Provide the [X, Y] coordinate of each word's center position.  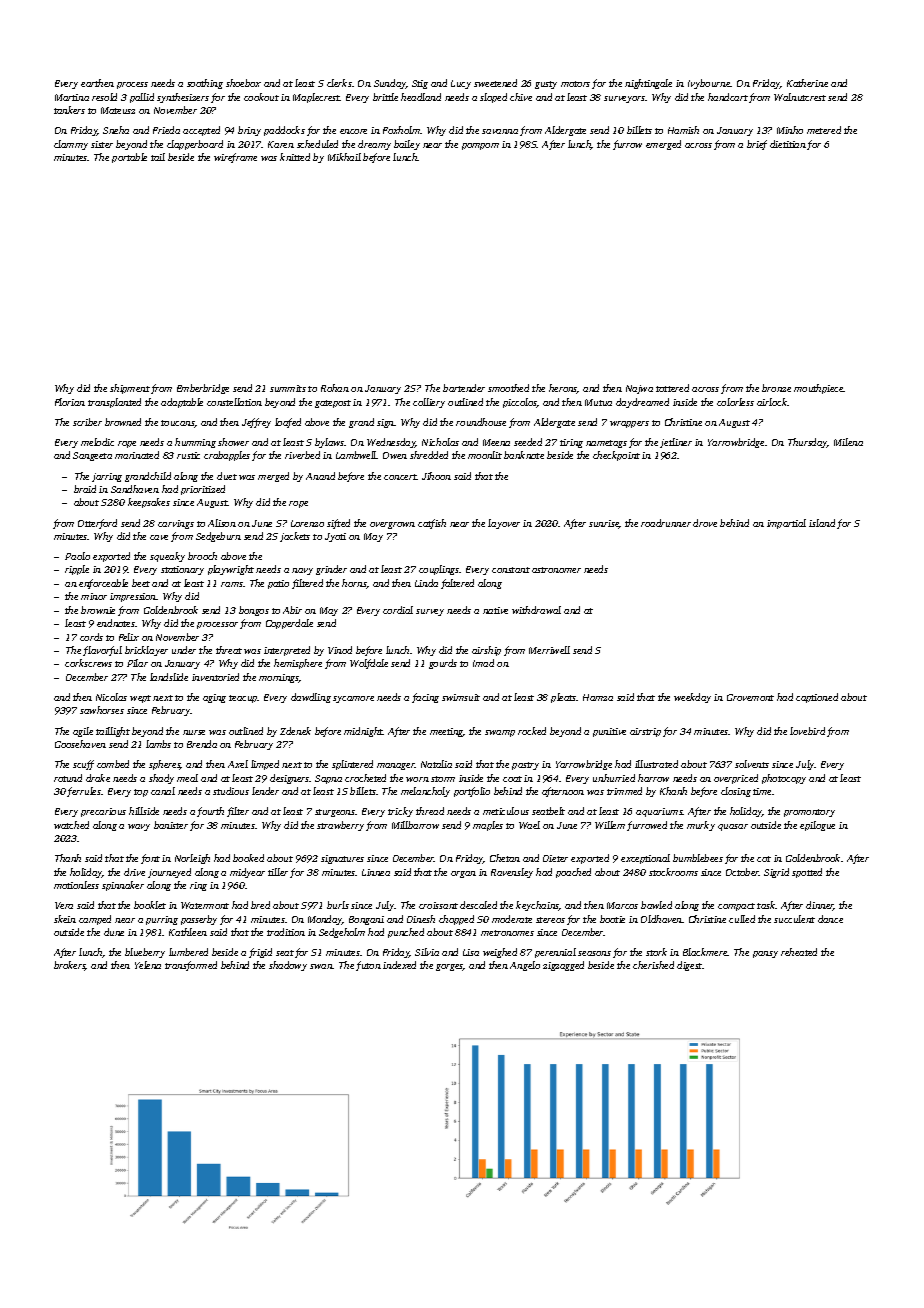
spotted [807, 873]
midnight [363, 732]
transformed [191, 966]
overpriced [736, 779]
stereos [550, 920]
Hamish [683, 130]
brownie [98, 610]
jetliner [676, 443]
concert [400, 477]
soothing [205, 84]
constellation [234, 402]
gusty [546, 85]
